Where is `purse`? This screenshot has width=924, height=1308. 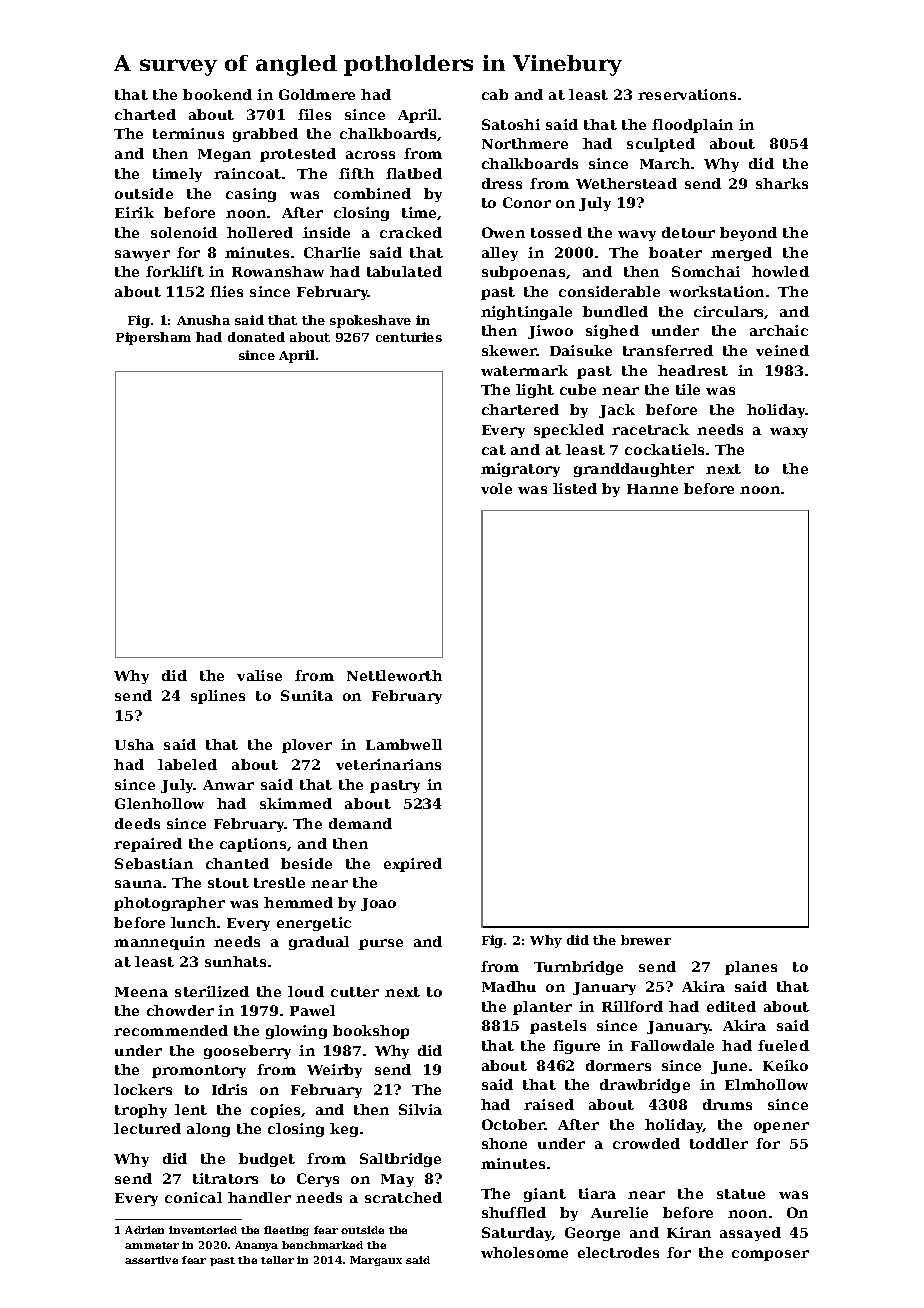
purse is located at coordinates (381, 944).
